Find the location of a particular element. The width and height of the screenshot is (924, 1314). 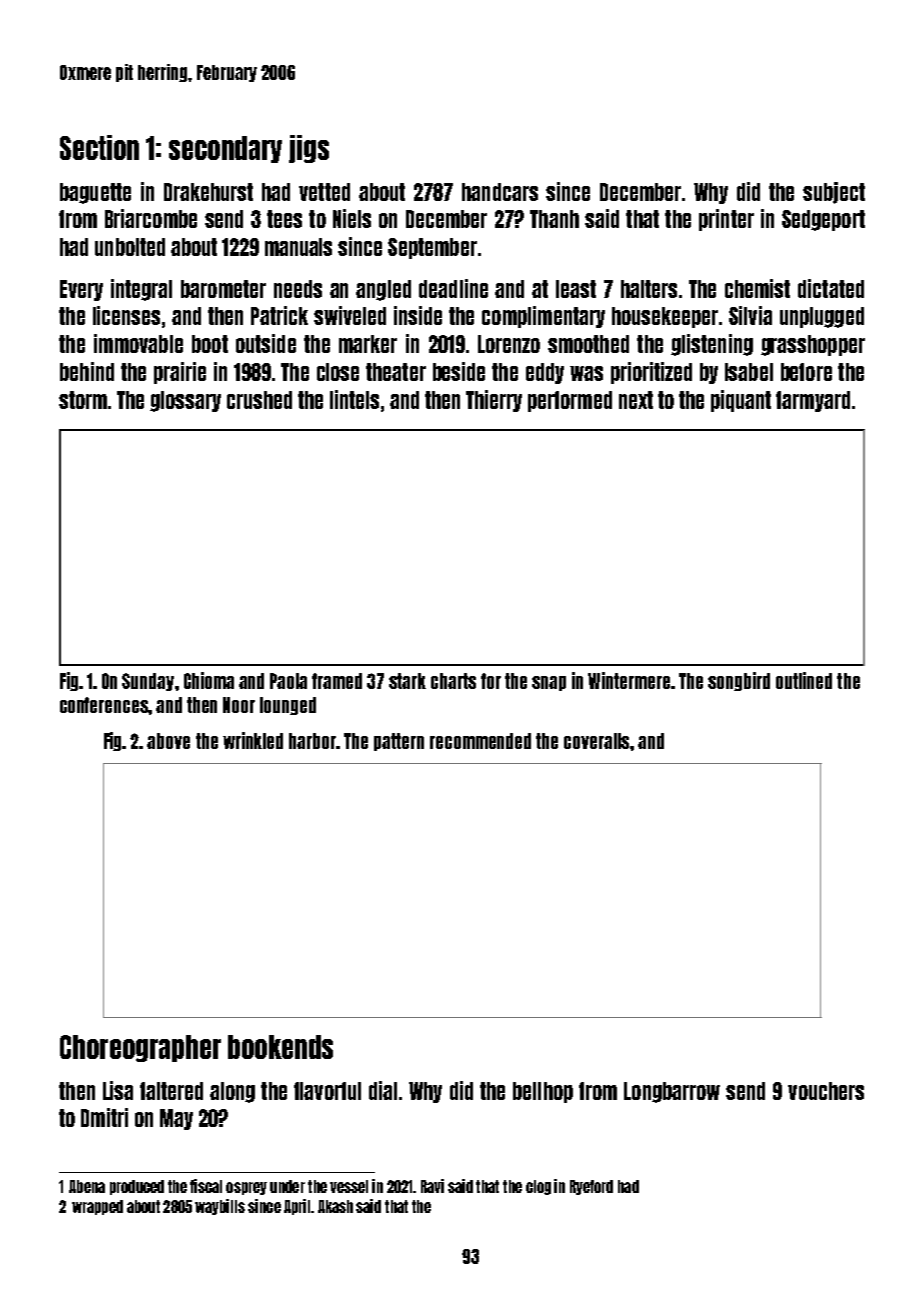

piquant is located at coordinates (741, 401).
